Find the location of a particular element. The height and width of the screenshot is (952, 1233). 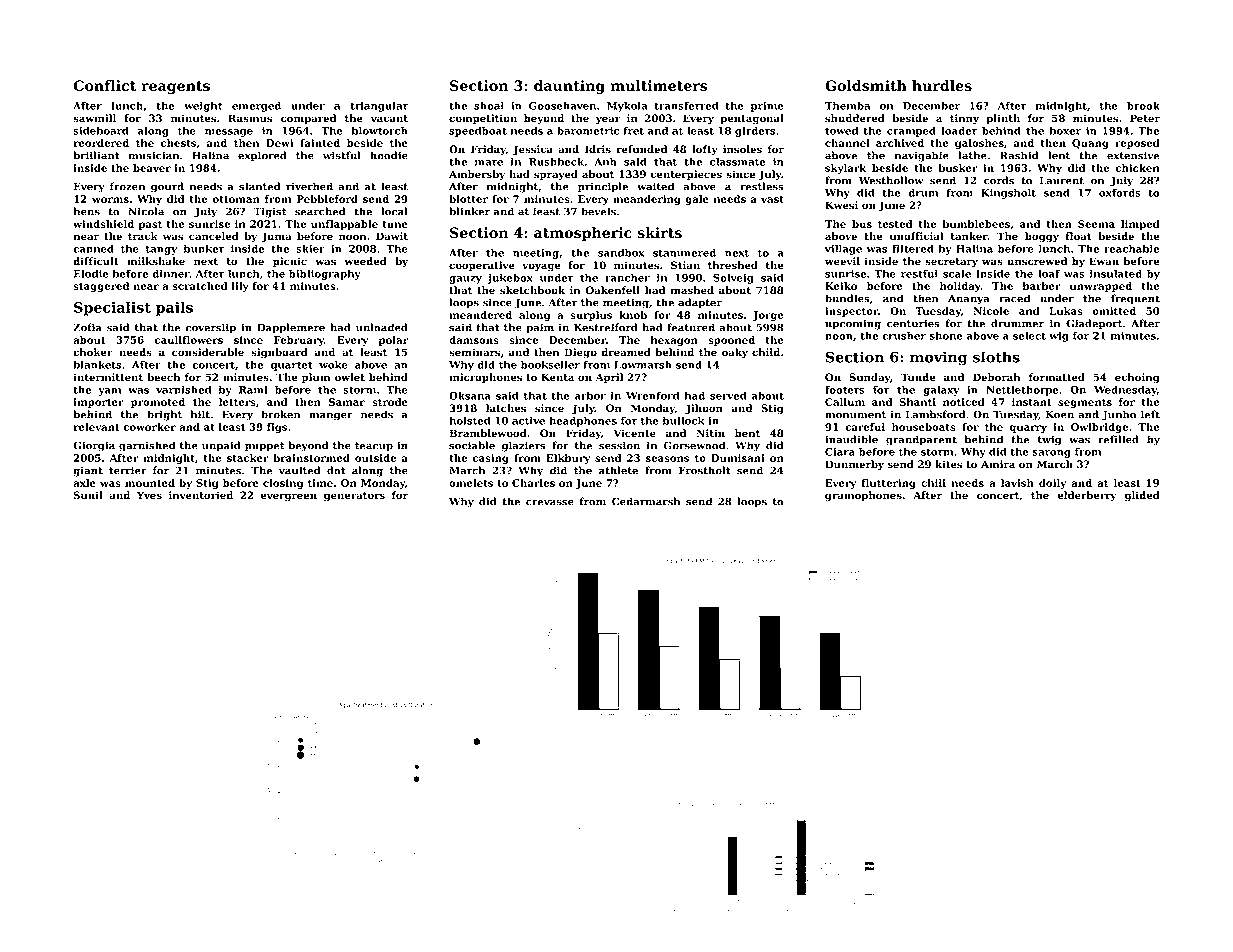

hurdles is located at coordinates (942, 85).
